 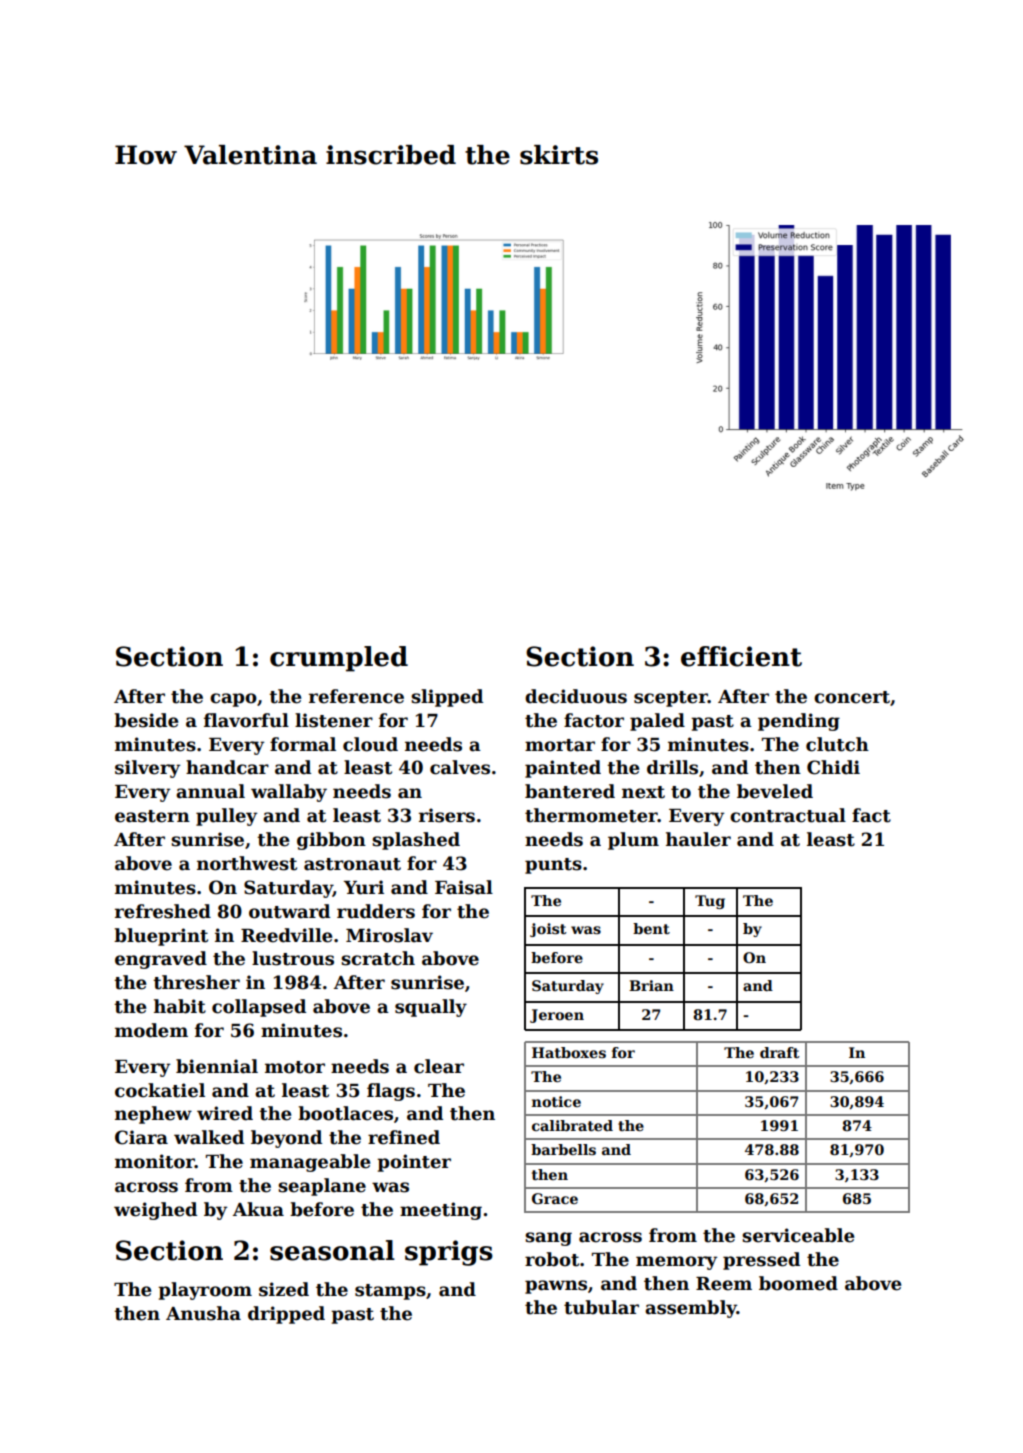 What do you see at coordinates (601, 1307) in the image?
I see `tubular` at bounding box center [601, 1307].
